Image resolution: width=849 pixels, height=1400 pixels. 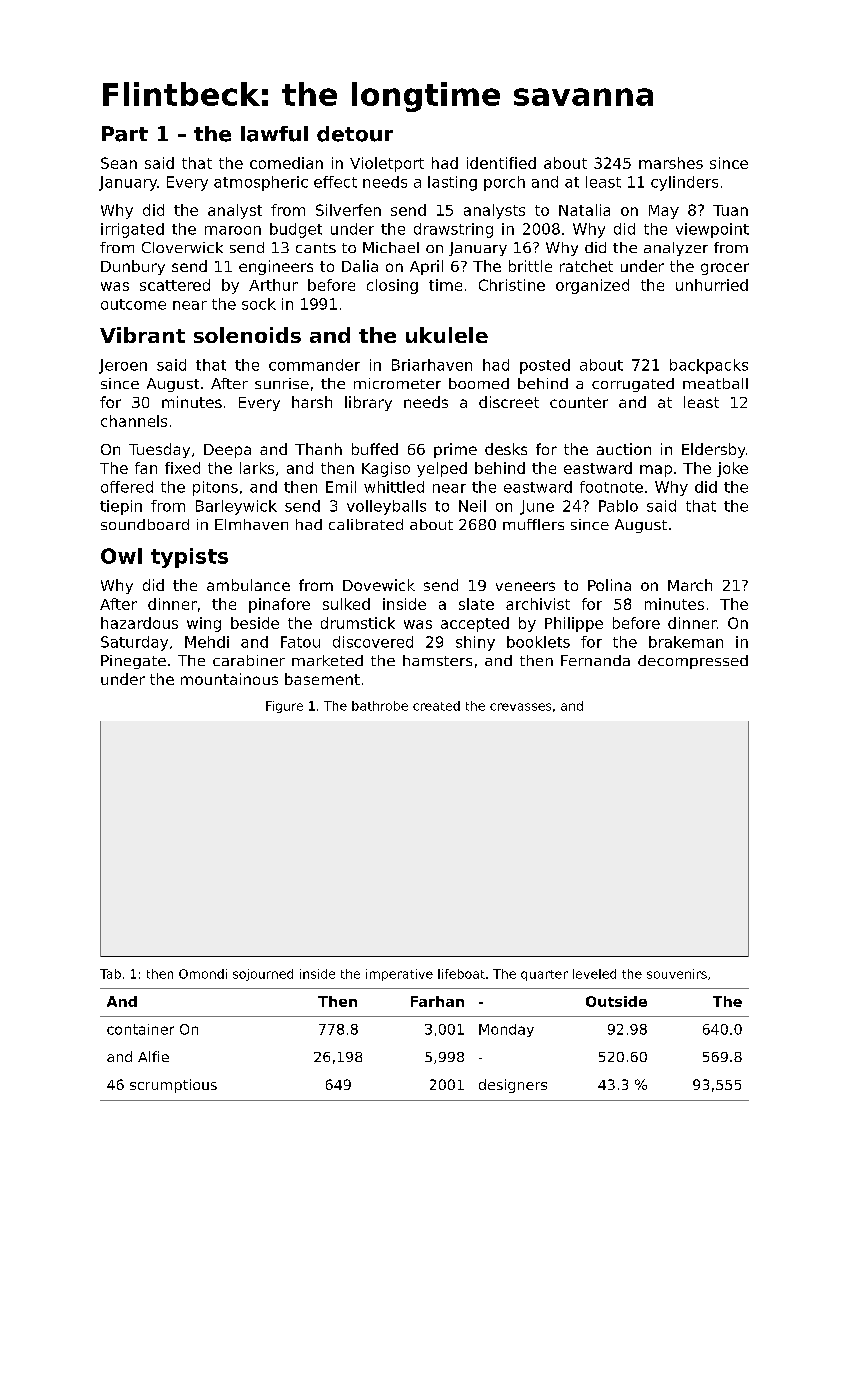 What do you see at coordinates (475, 643) in the page?
I see `shiny` at bounding box center [475, 643].
